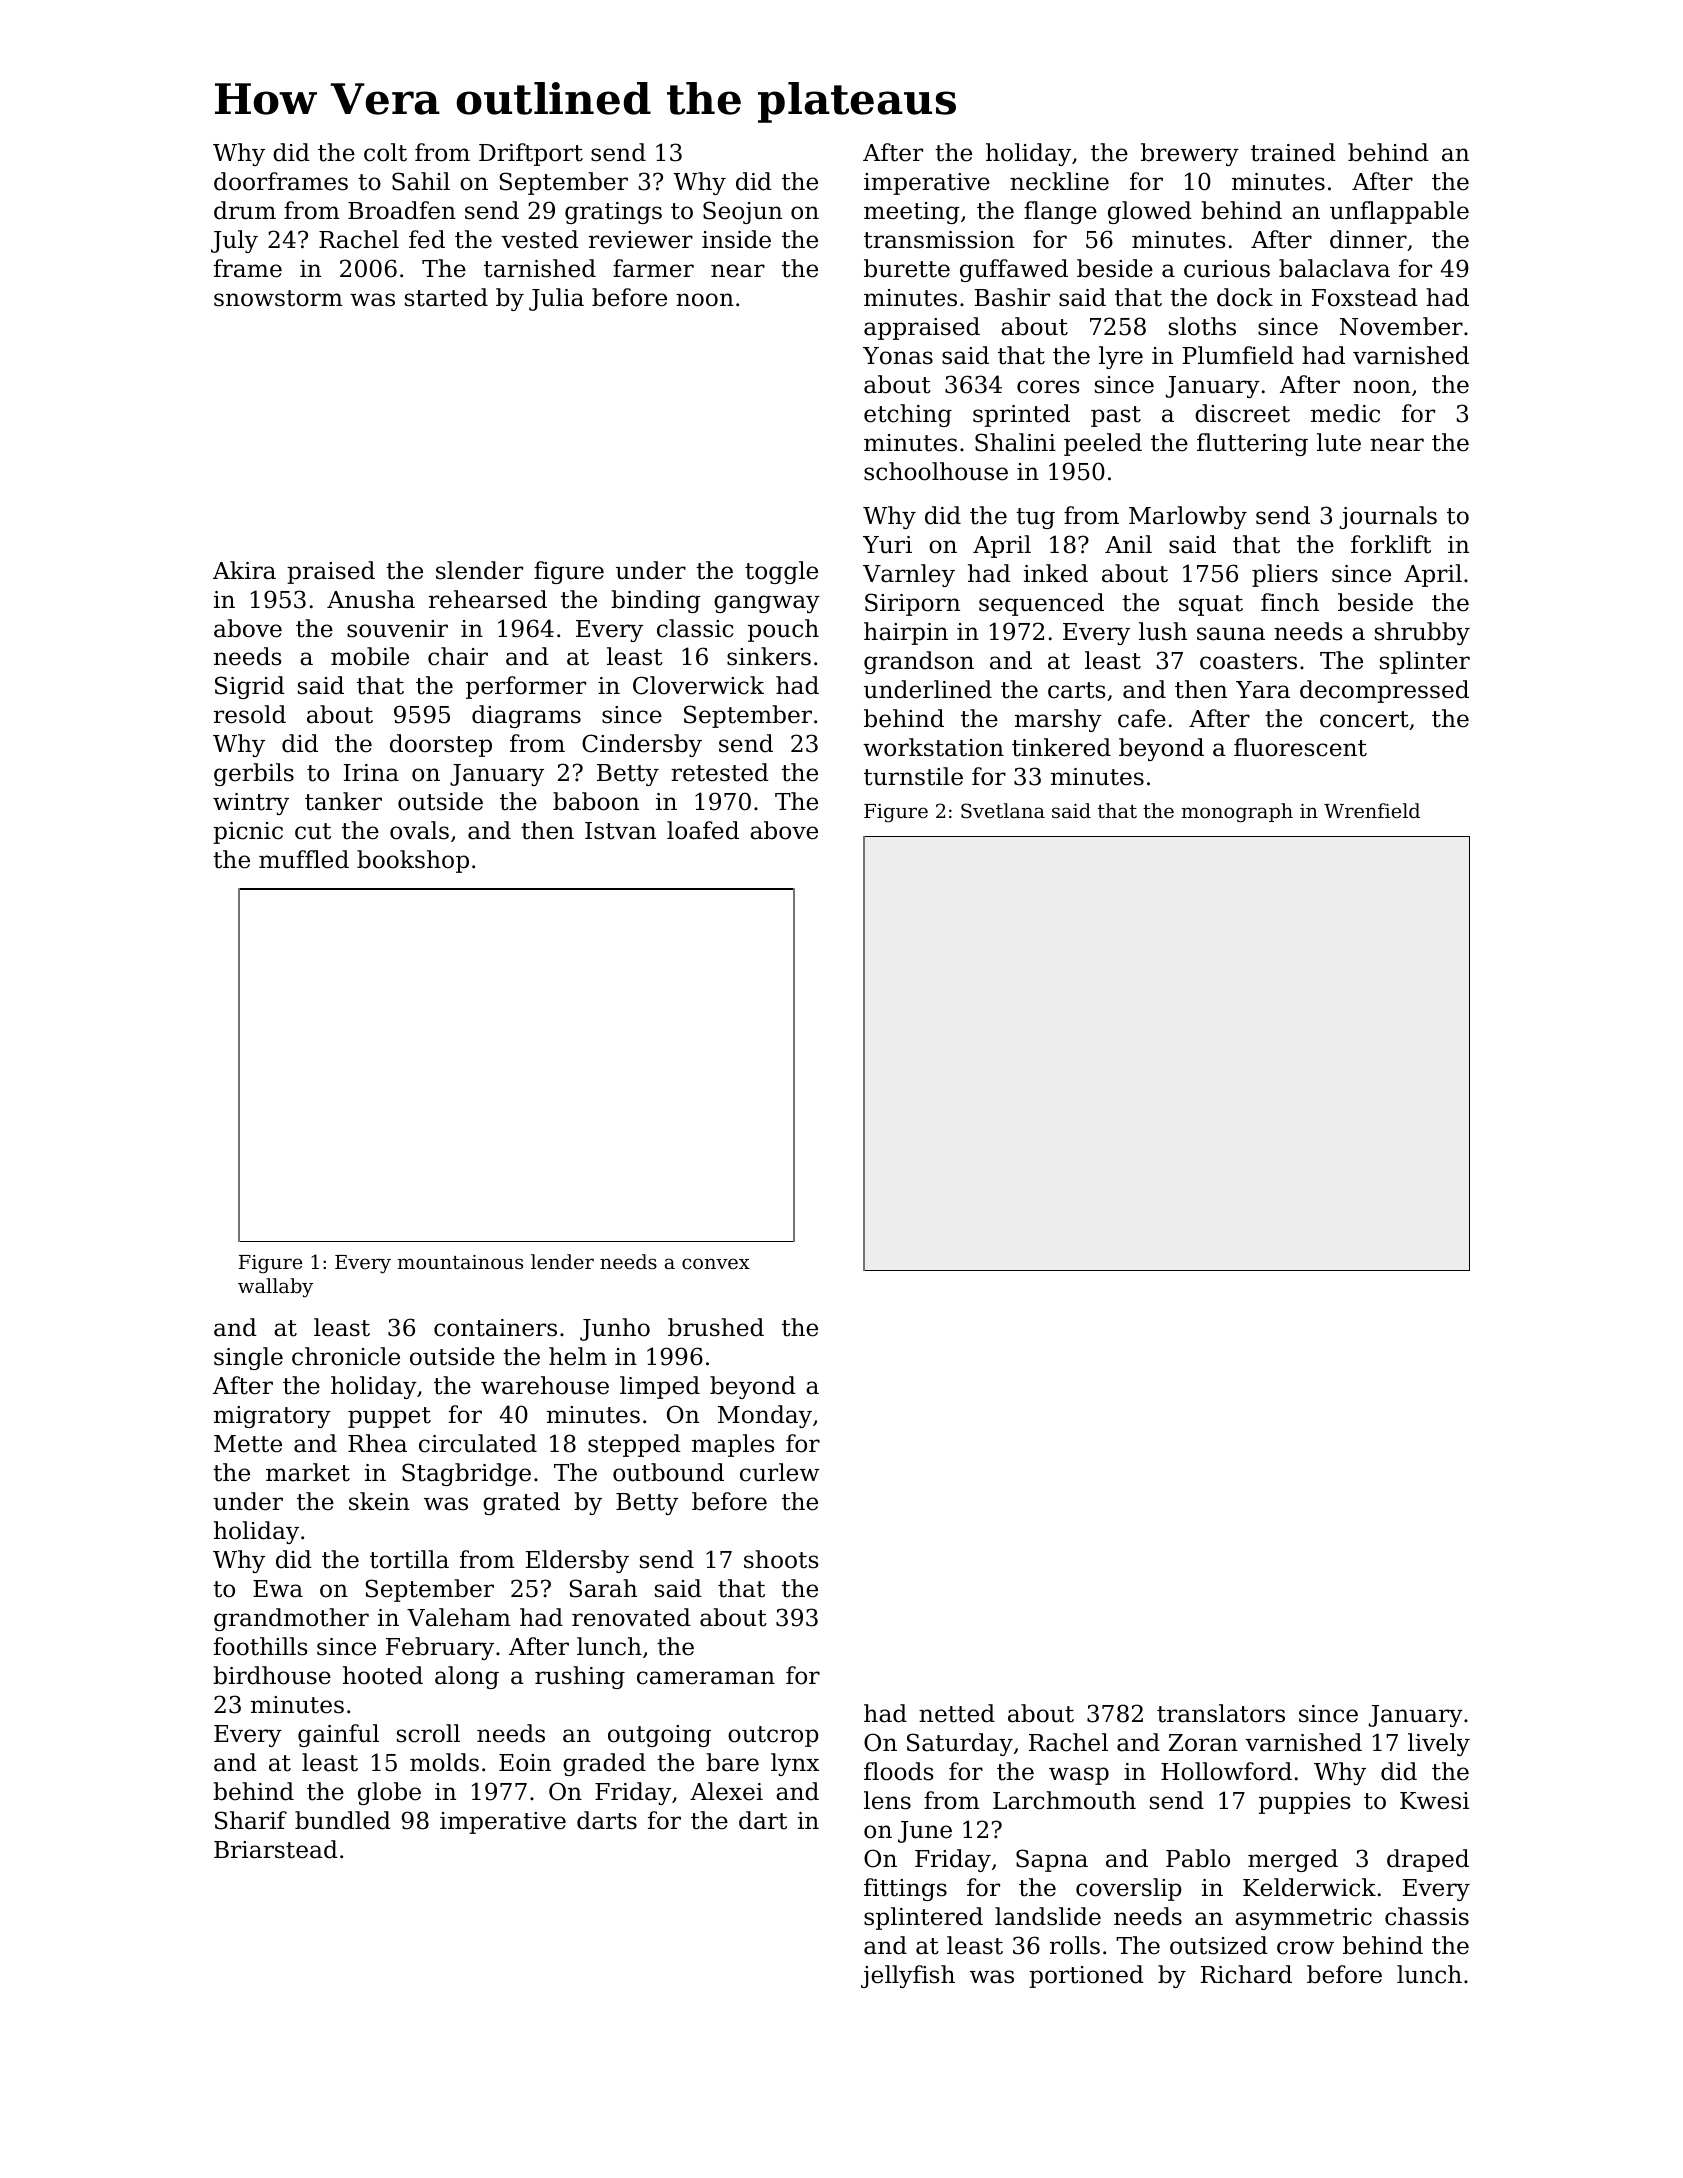 The image size is (1683, 2178). Describe the element at coordinates (1190, 154) in the document. I see `brewery` at that location.
